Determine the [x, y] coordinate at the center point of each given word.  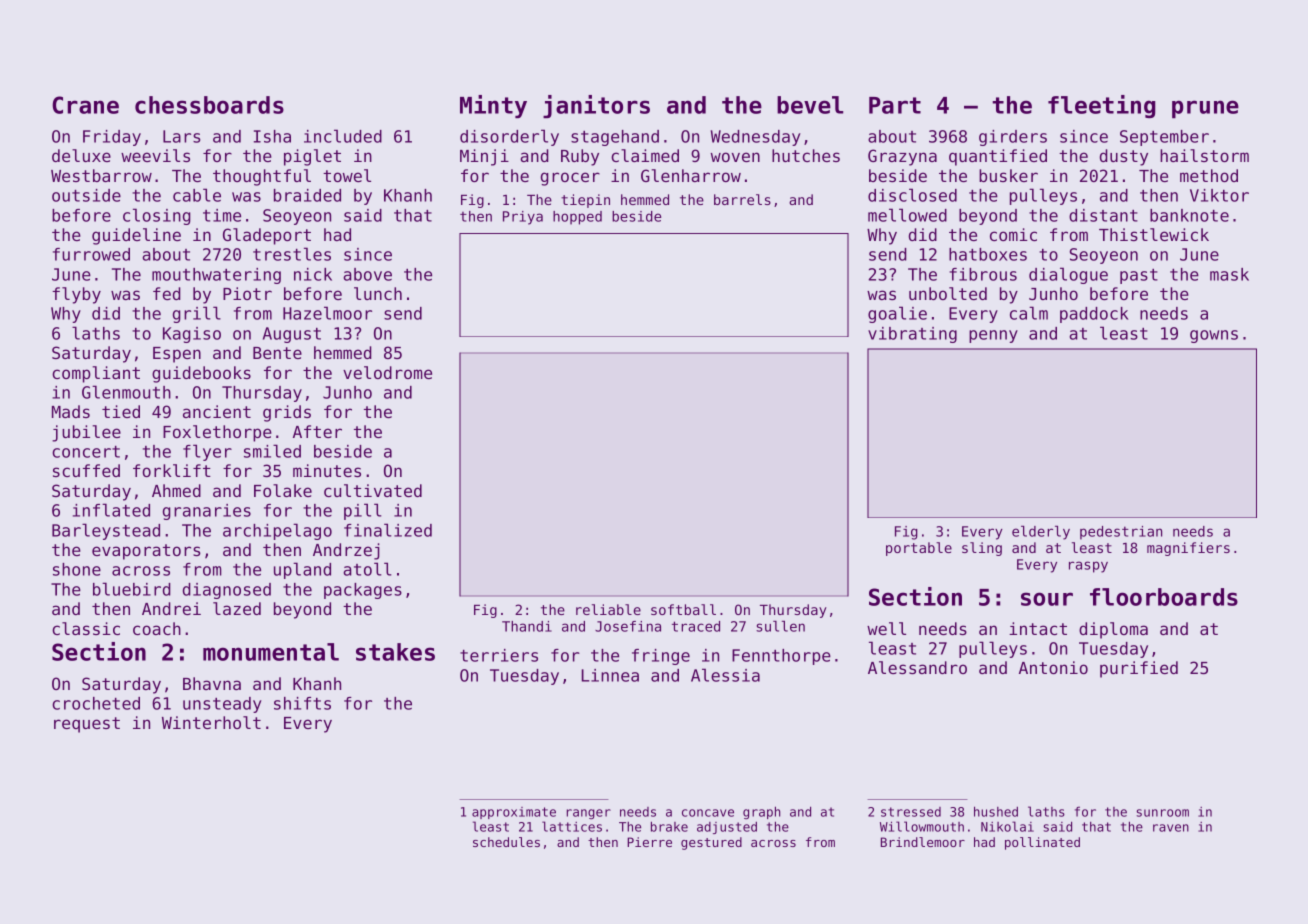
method [1209, 175]
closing [157, 216]
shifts [302, 703]
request [87, 725]
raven [1171, 828]
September [1164, 138]
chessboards [209, 105]
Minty [493, 106]
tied [121, 411]
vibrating [912, 335]
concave [708, 813]
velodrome [387, 372]
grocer [570, 179]
